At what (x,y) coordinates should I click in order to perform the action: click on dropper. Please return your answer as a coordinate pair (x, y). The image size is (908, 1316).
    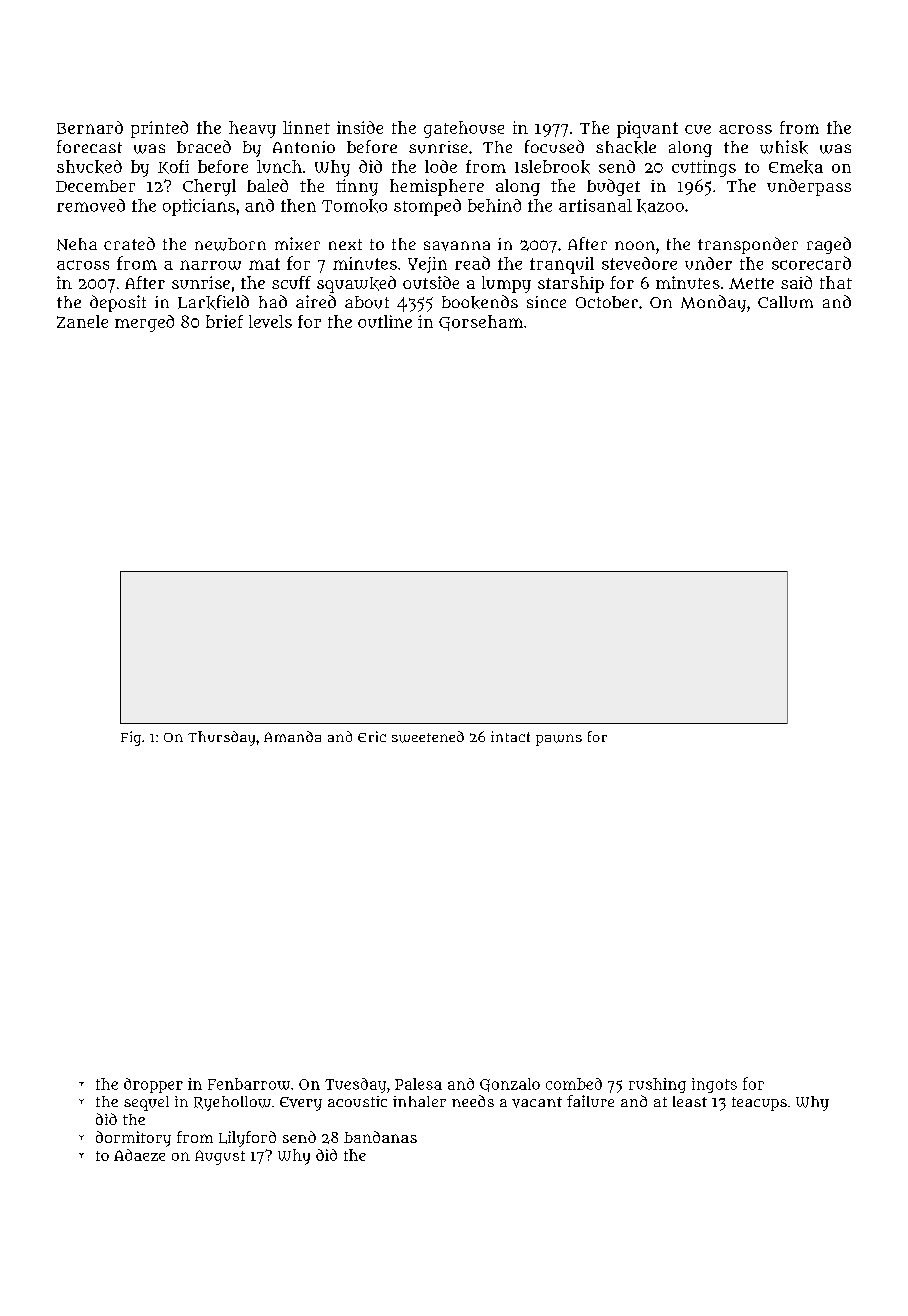
    Looking at the image, I should click on (153, 1085).
